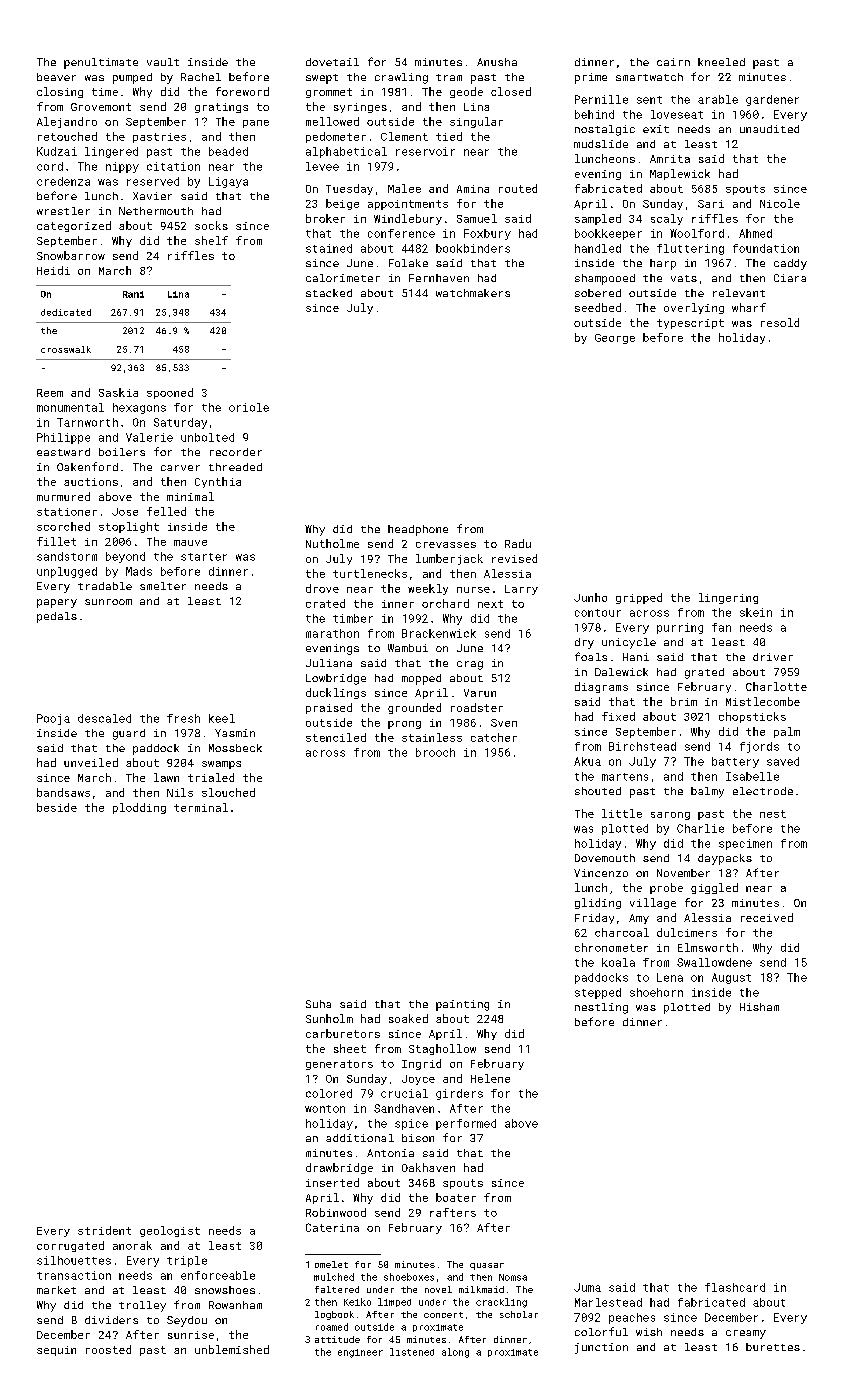 This screenshot has height=1400, width=849. What do you see at coordinates (133, 294) in the screenshot?
I see `Rani` at bounding box center [133, 294].
